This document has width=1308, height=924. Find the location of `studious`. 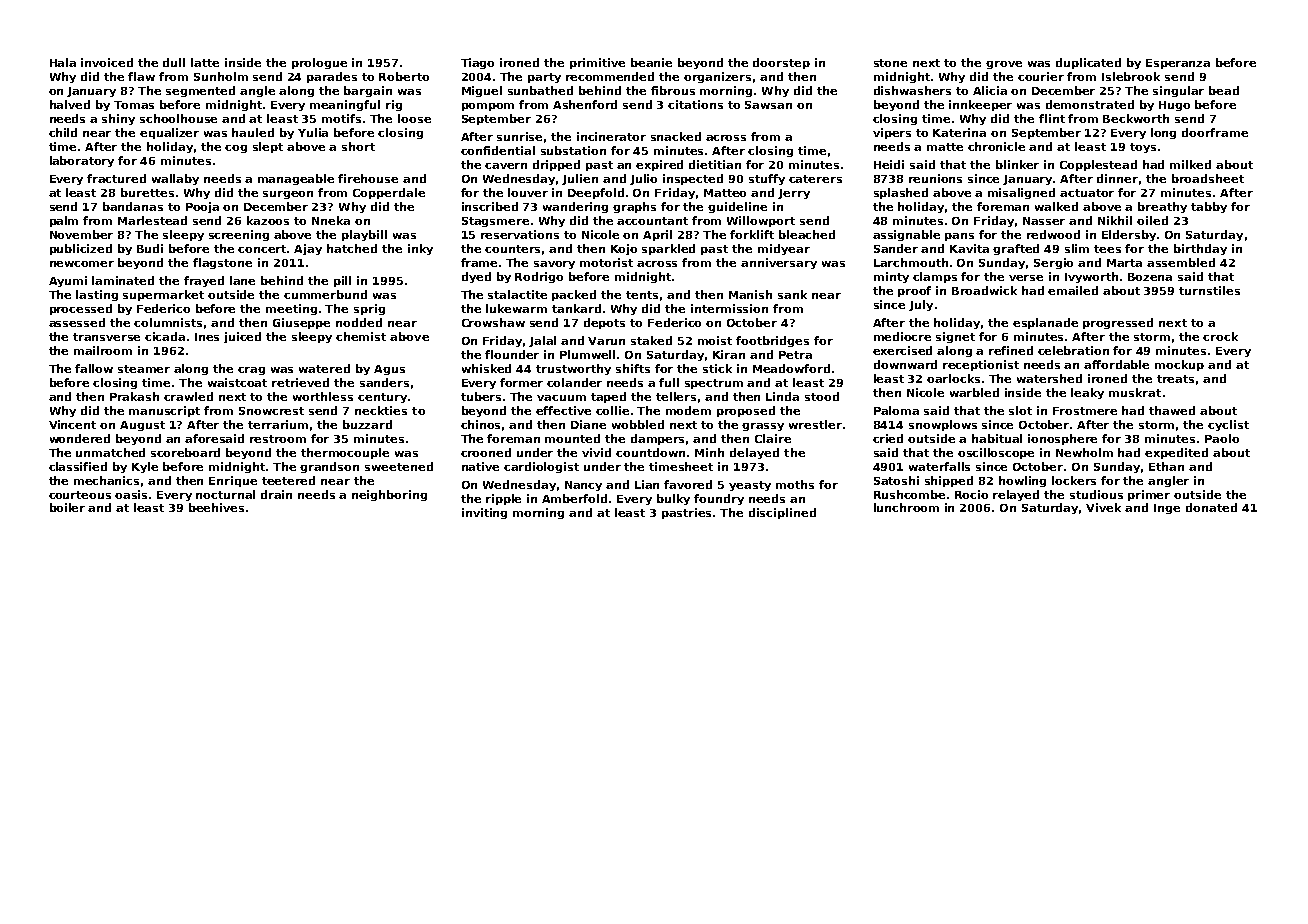

studious is located at coordinates (1096, 494).
